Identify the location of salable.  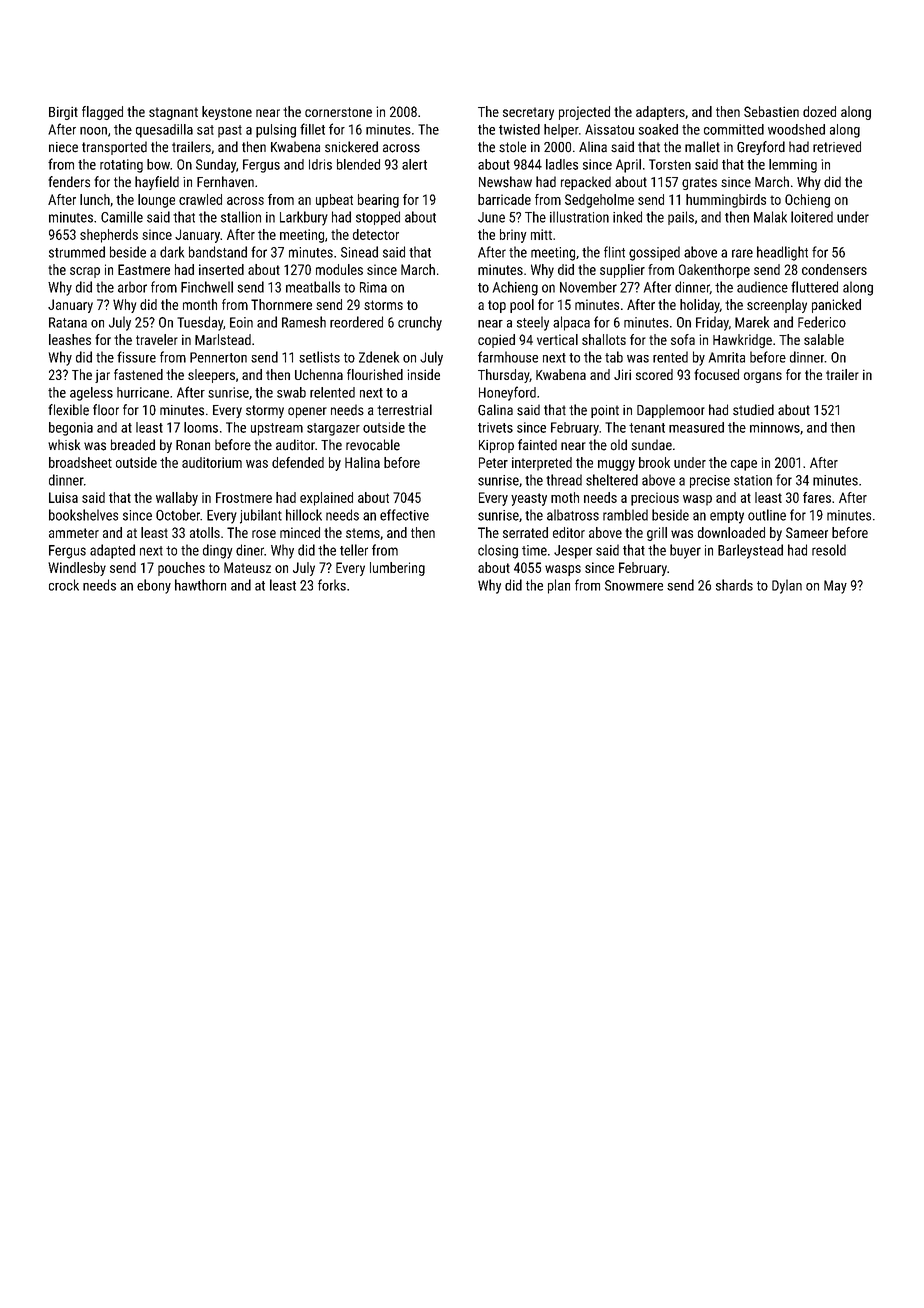
(824, 339).
